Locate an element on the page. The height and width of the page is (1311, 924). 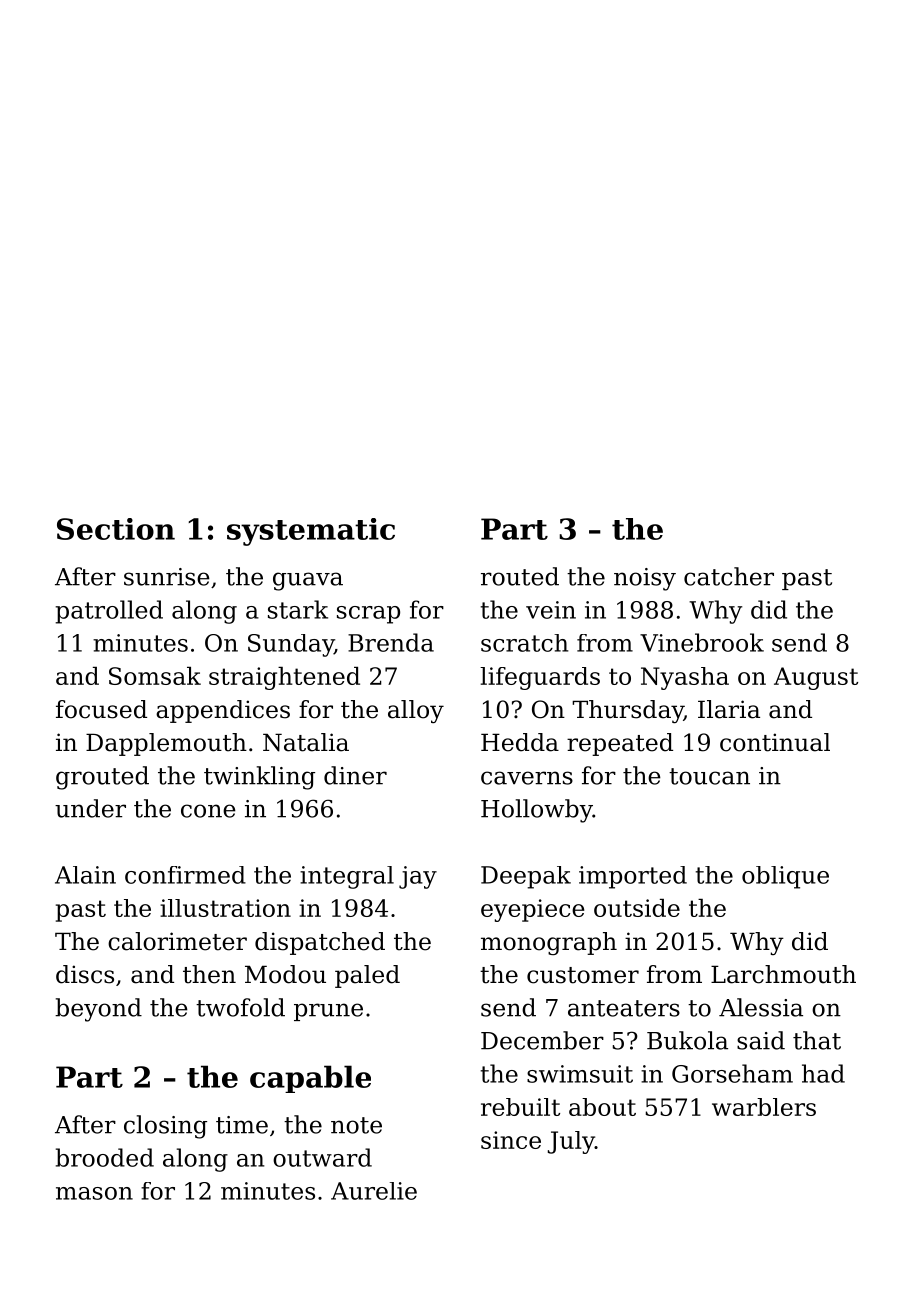
Deepak is located at coordinates (526, 877).
